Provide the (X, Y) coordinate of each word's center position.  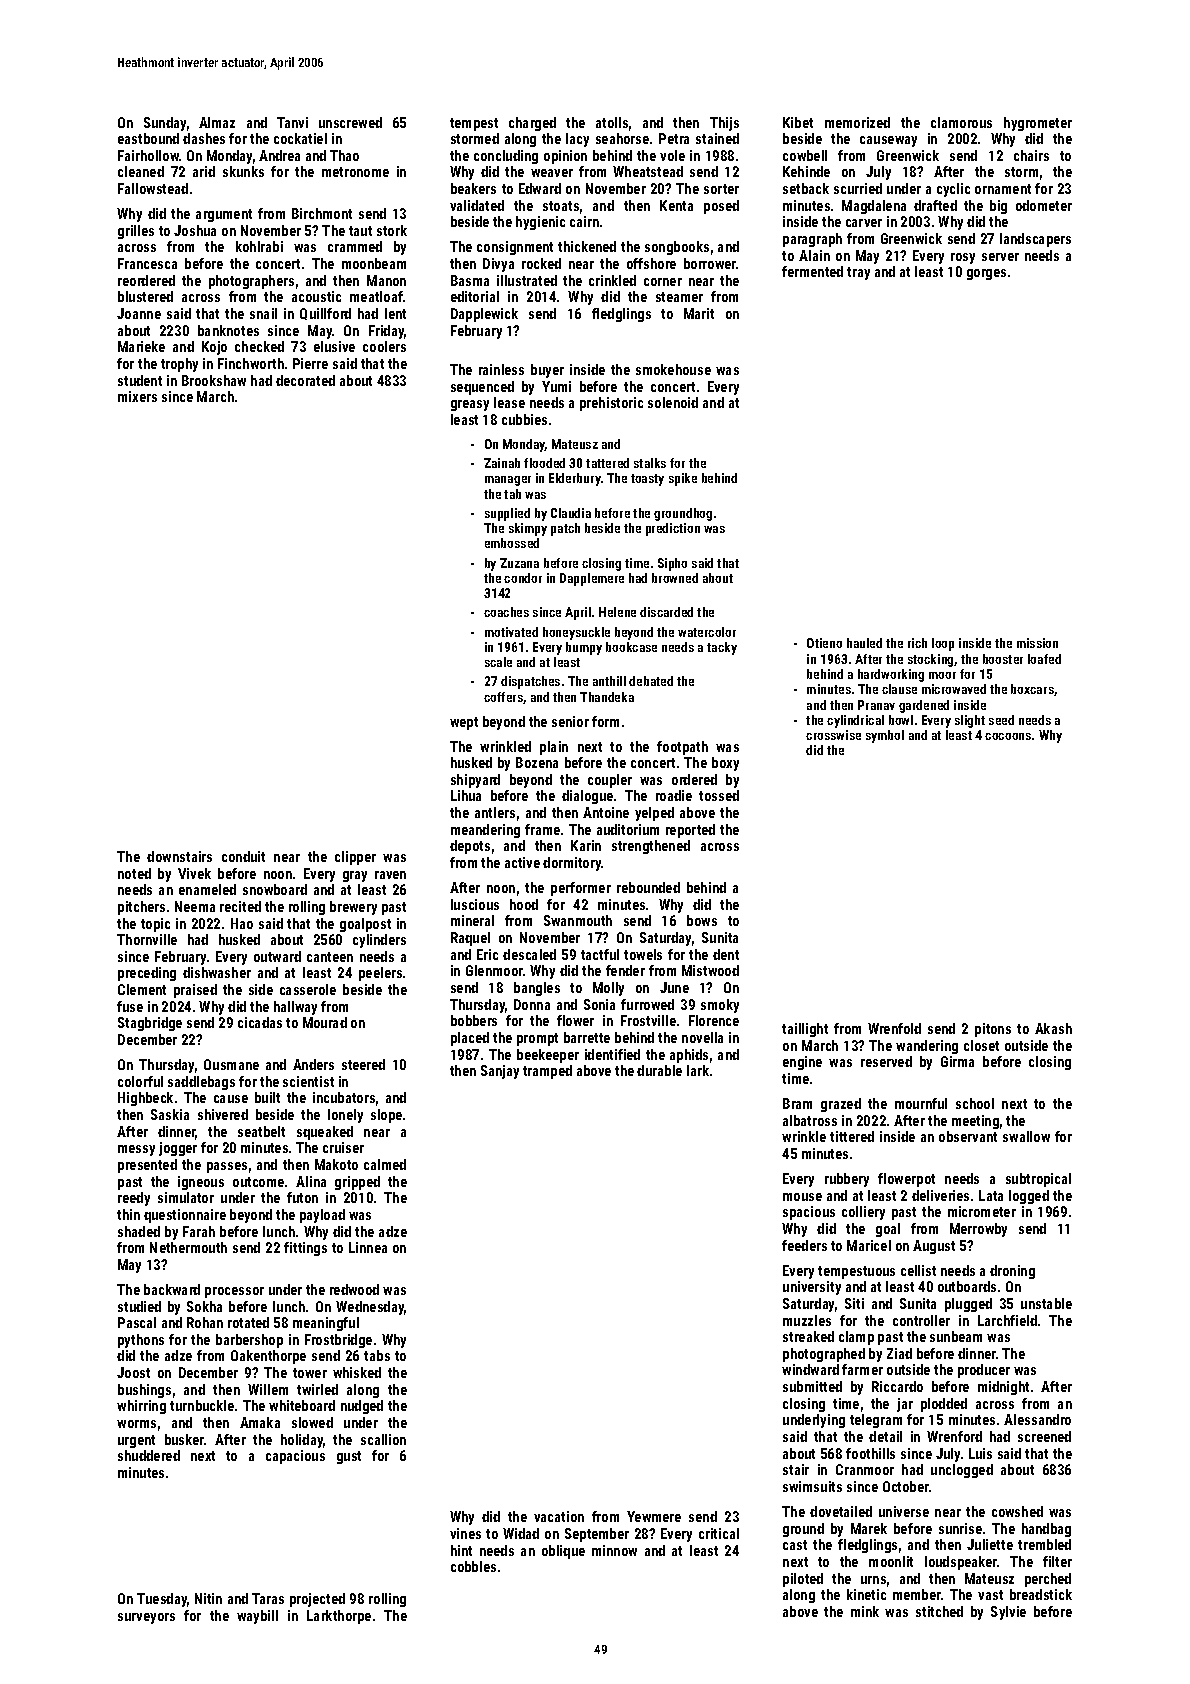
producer (984, 1371)
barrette (587, 1037)
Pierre (310, 363)
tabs (377, 1355)
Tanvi (292, 122)
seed (1001, 720)
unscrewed (350, 122)
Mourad (325, 1022)
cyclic (953, 190)
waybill (257, 1617)
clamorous (961, 122)
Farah (199, 1231)
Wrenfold (894, 1028)
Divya (498, 265)
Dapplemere (592, 579)
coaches (506, 612)
